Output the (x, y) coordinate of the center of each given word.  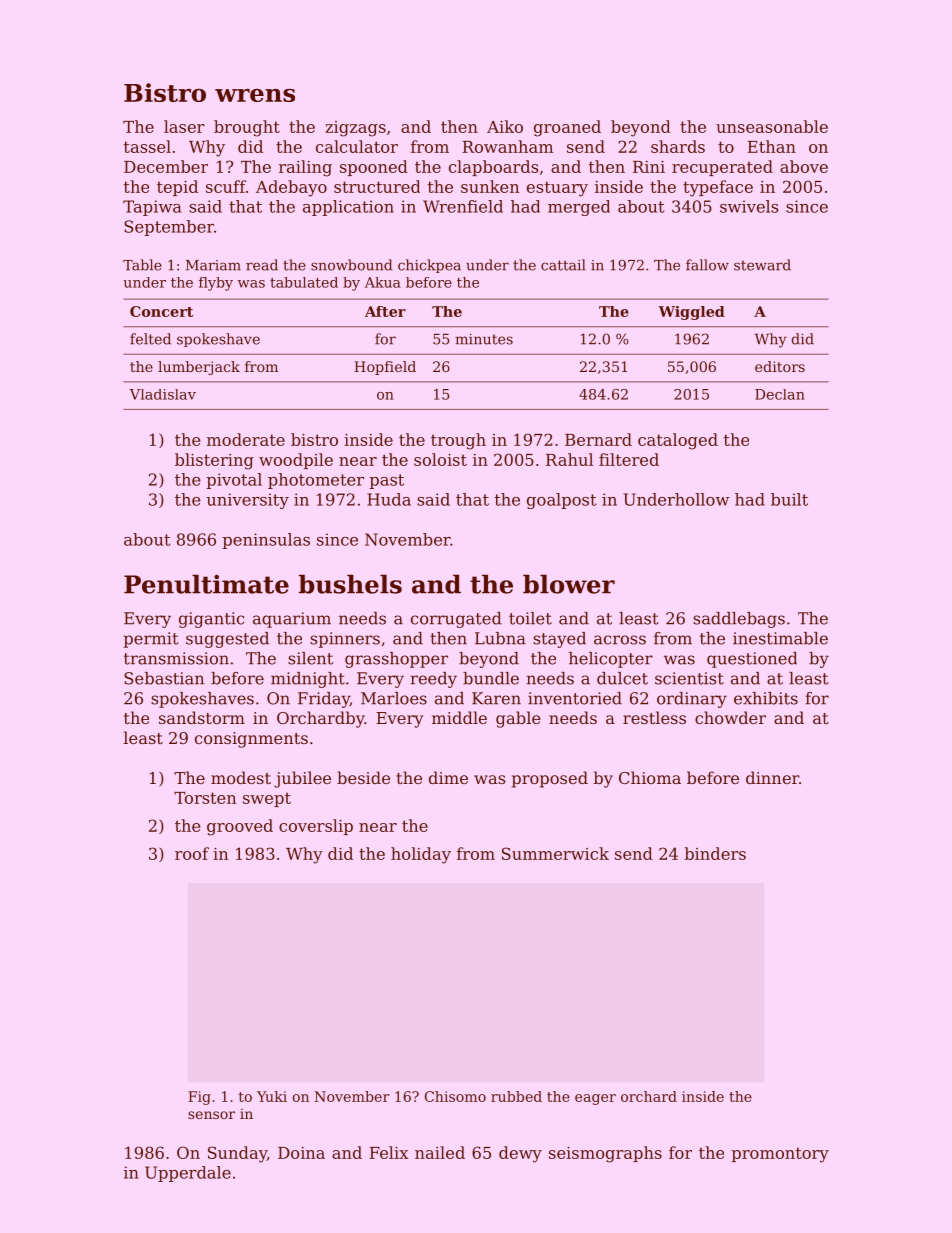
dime (448, 777)
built (789, 499)
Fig (199, 1098)
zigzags (355, 129)
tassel (147, 146)
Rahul (569, 459)
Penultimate (206, 584)
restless (654, 717)
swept (267, 799)
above (804, 166)
